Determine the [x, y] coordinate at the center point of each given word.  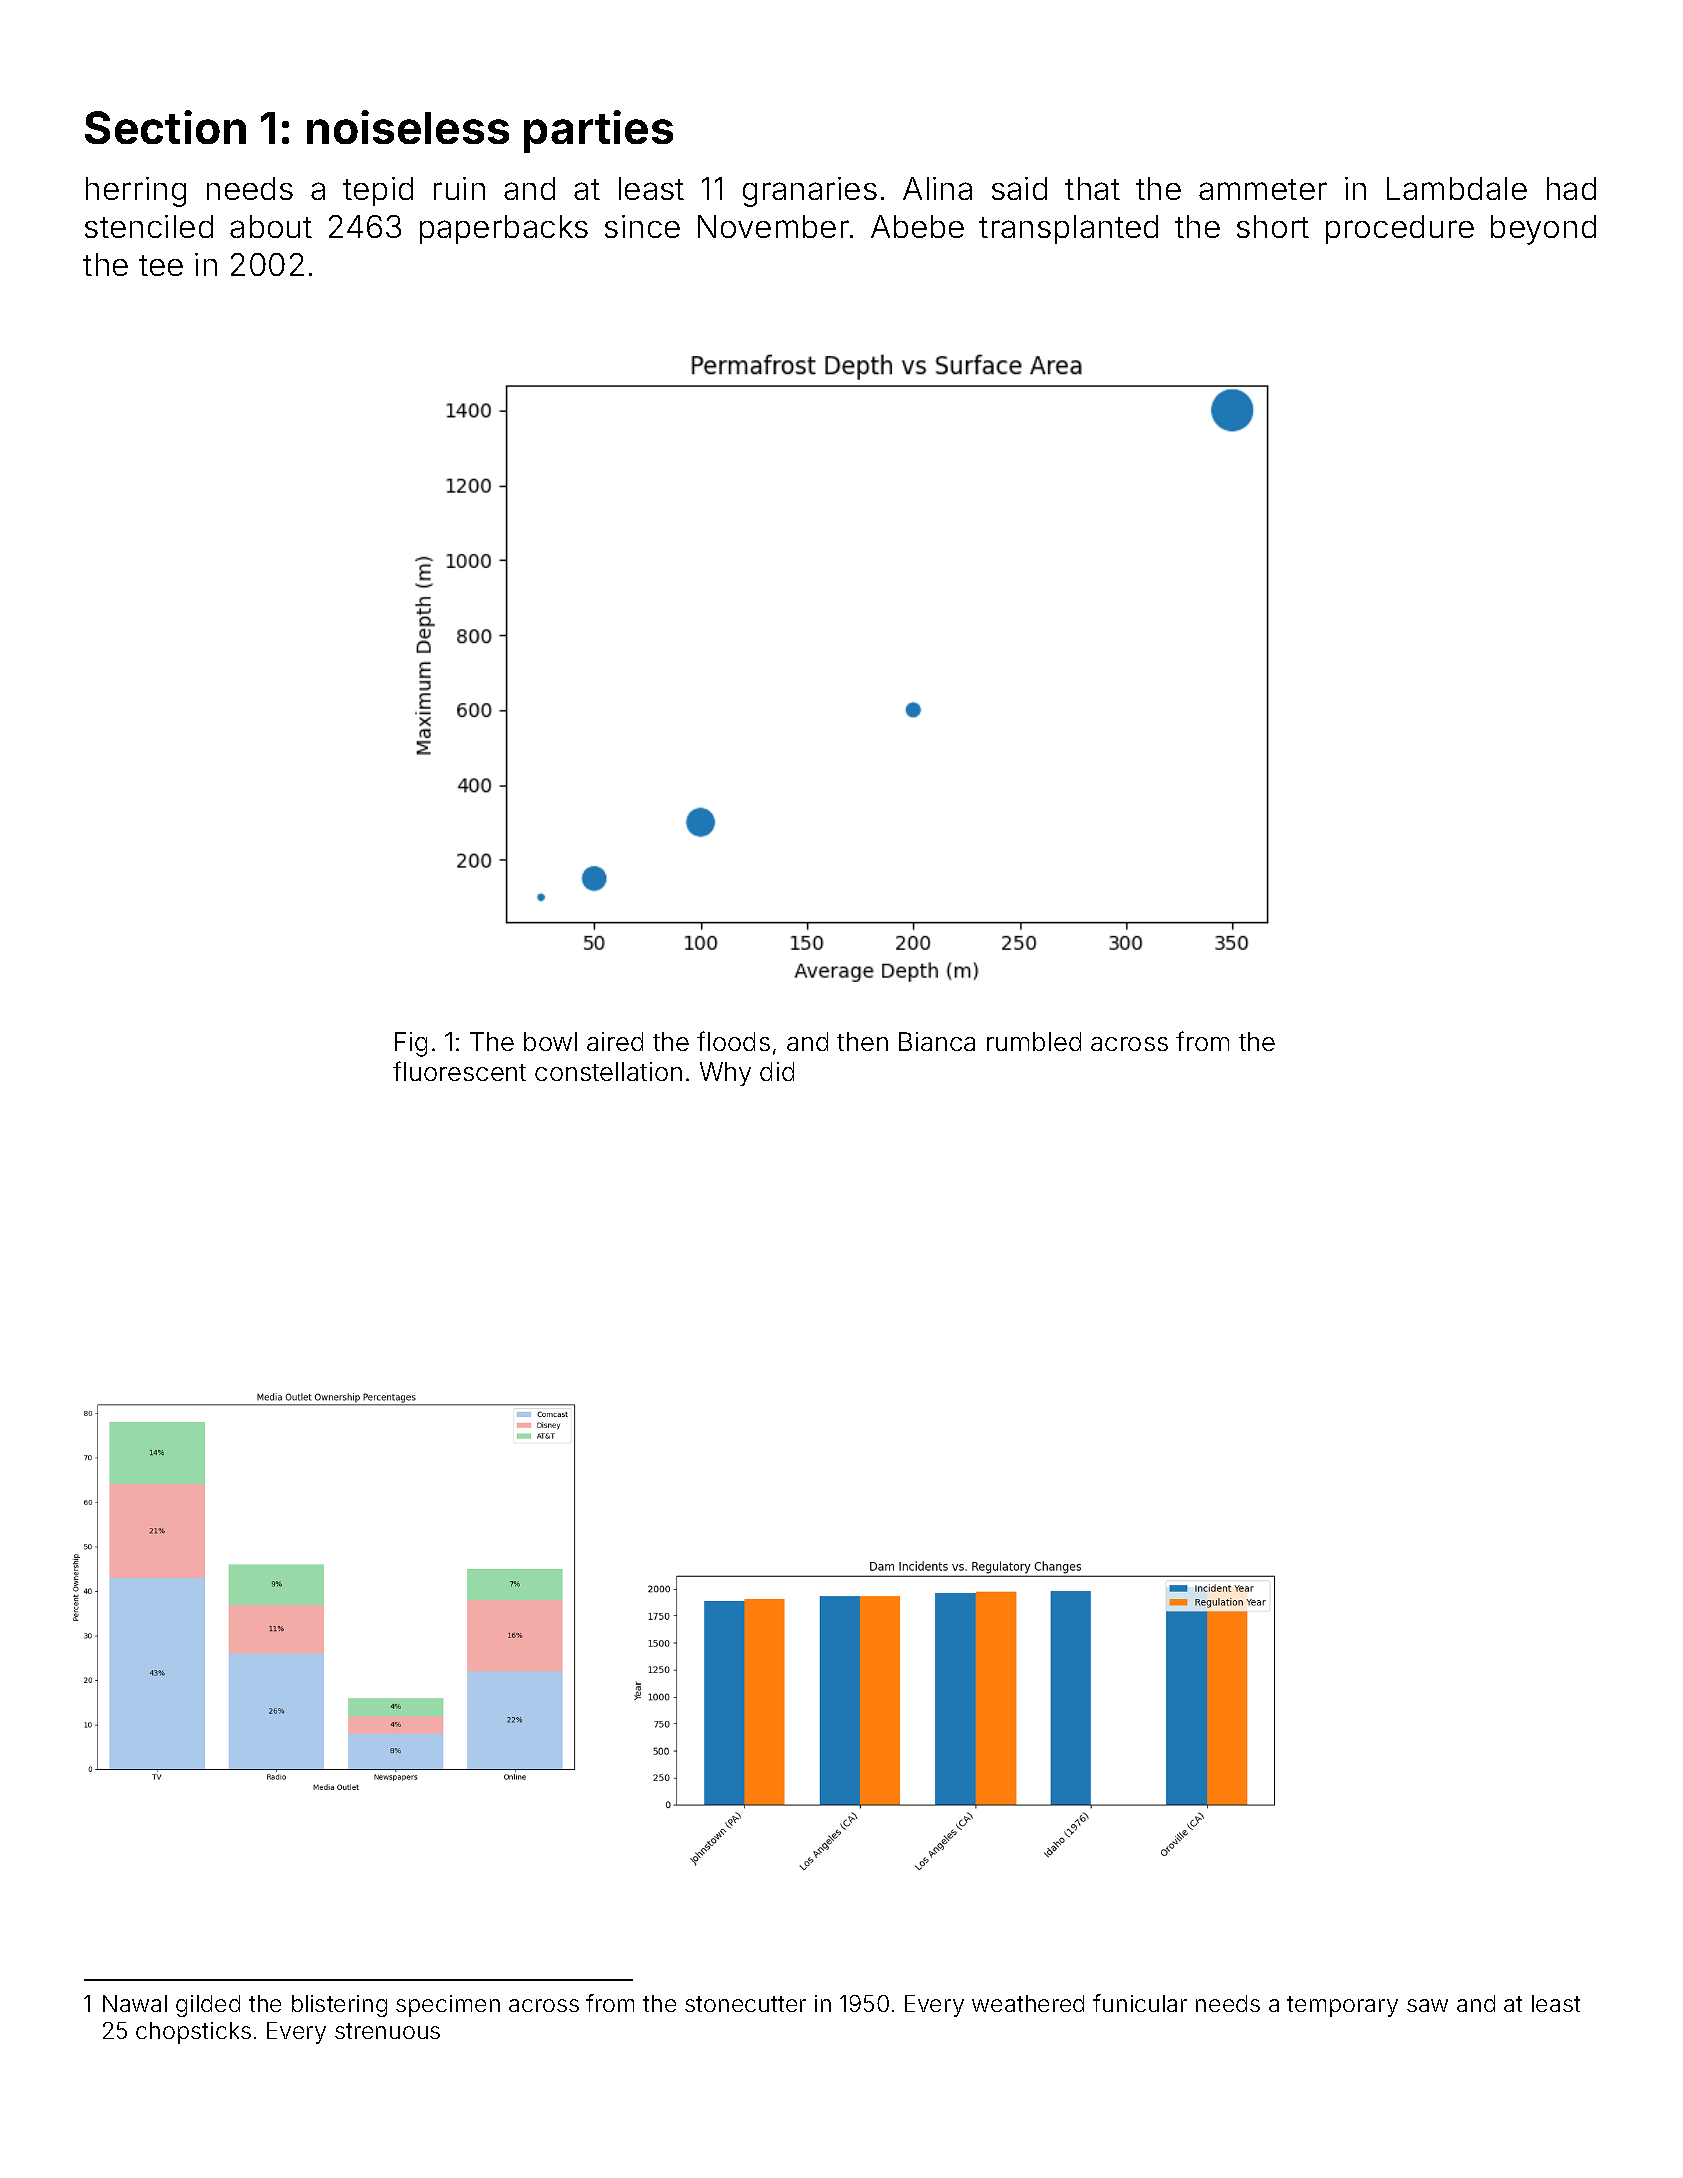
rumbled [1034, 1041]
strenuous [387, 2031]
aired [615, 1041]
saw [1427, 2005]
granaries [810, 192]
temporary [1342, 2006]
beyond [1543, 230]
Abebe [917, 226]
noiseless [408, 127]
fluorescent [459, 1071]
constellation [608, 1071]
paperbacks [504, 229]
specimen [448, 2006]
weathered [1028, 2003]
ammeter [1263, 189]
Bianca [937, 1041]
